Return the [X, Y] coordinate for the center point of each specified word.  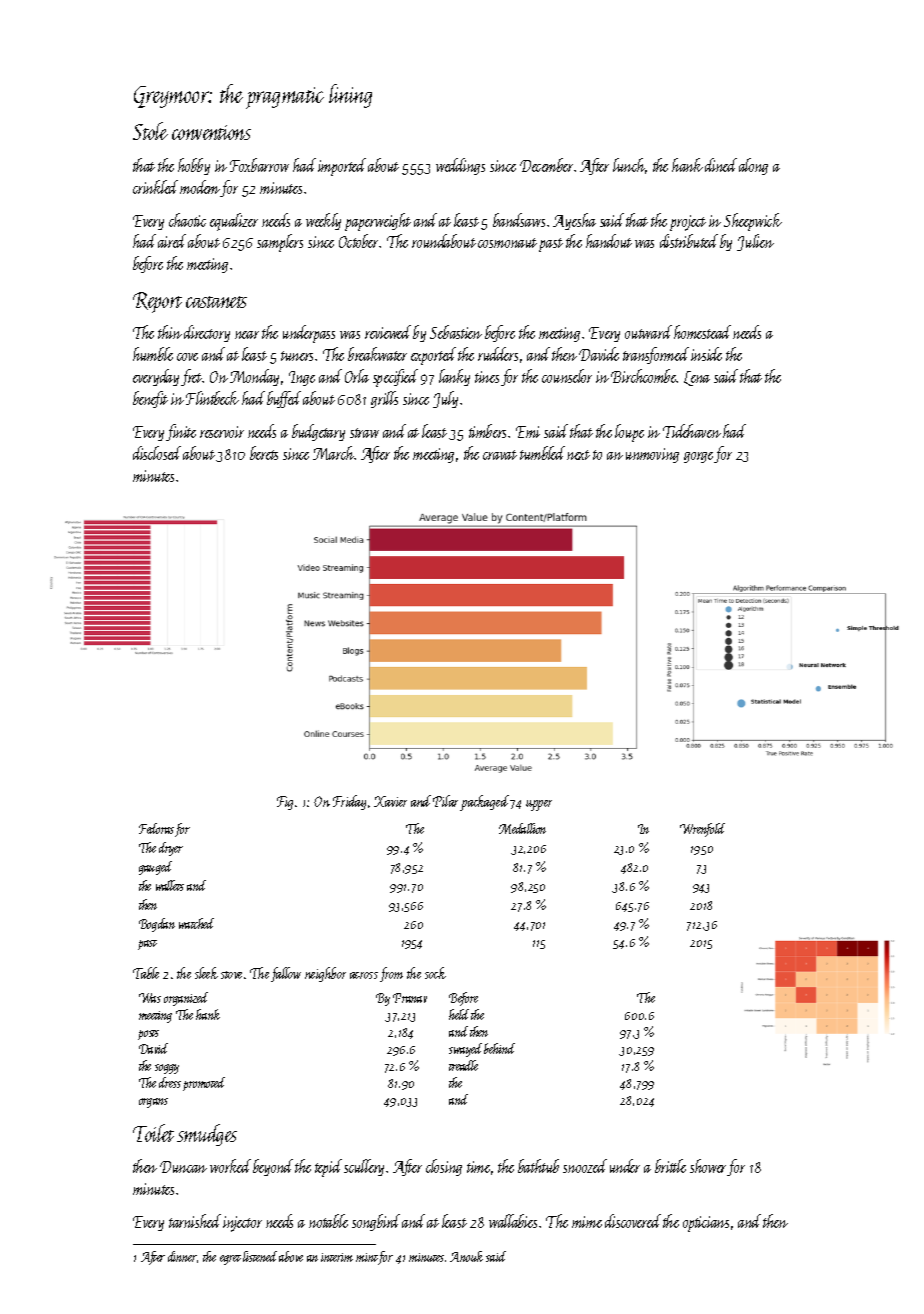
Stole [150, 131]
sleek [206, 973]
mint [367, 1257]
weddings [460, 166]
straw [364, 433]
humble [153, 354]
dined [721, 165]
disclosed [157, 453]
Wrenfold [702, 830]
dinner [183, 1257]
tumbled [542, 453]
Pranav [410, 998]
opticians [706, 1224]
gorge [699, 457]
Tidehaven [692, 431]
